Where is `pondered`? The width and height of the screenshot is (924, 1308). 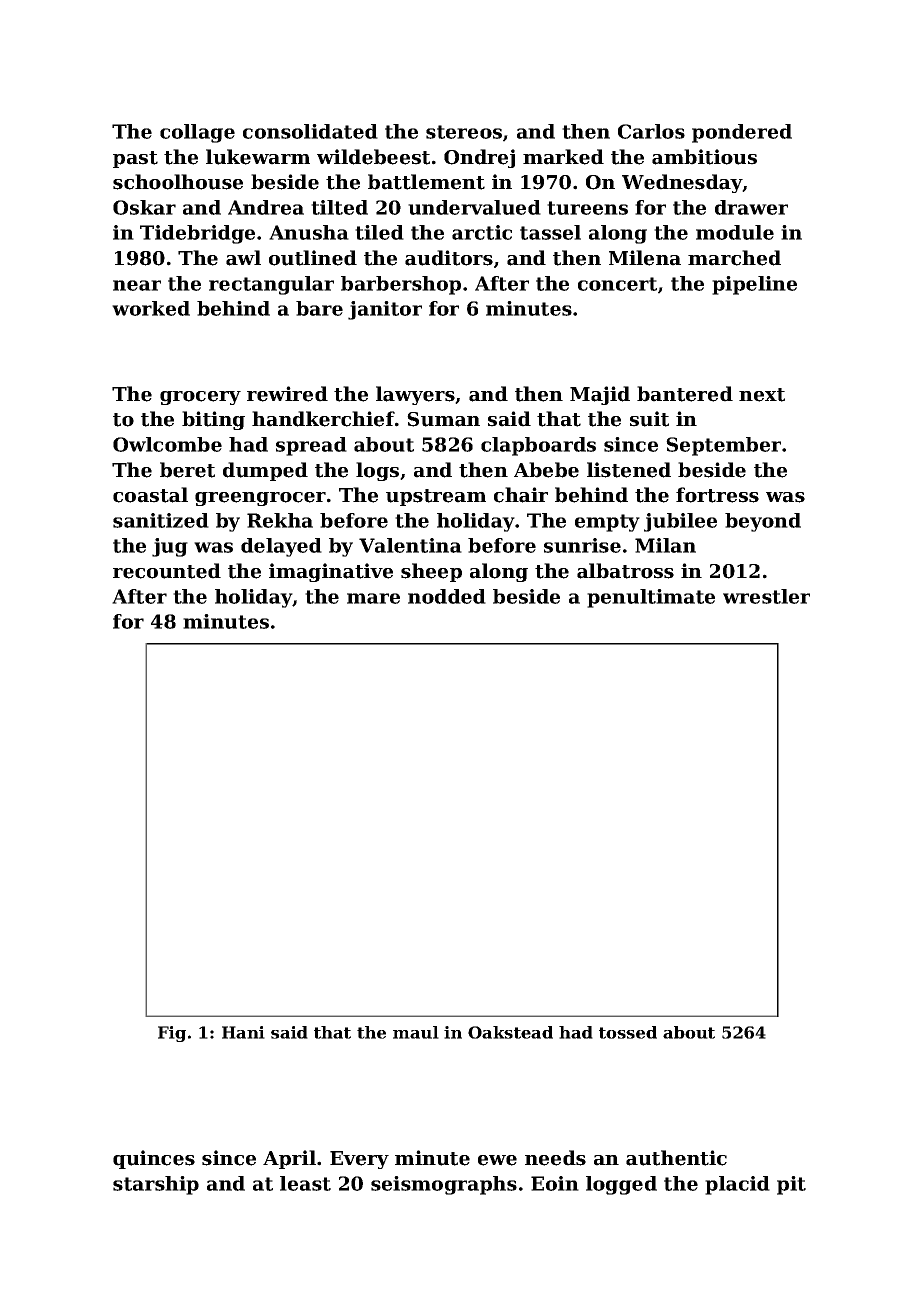 pondered is located at coordinates (742, 133).
